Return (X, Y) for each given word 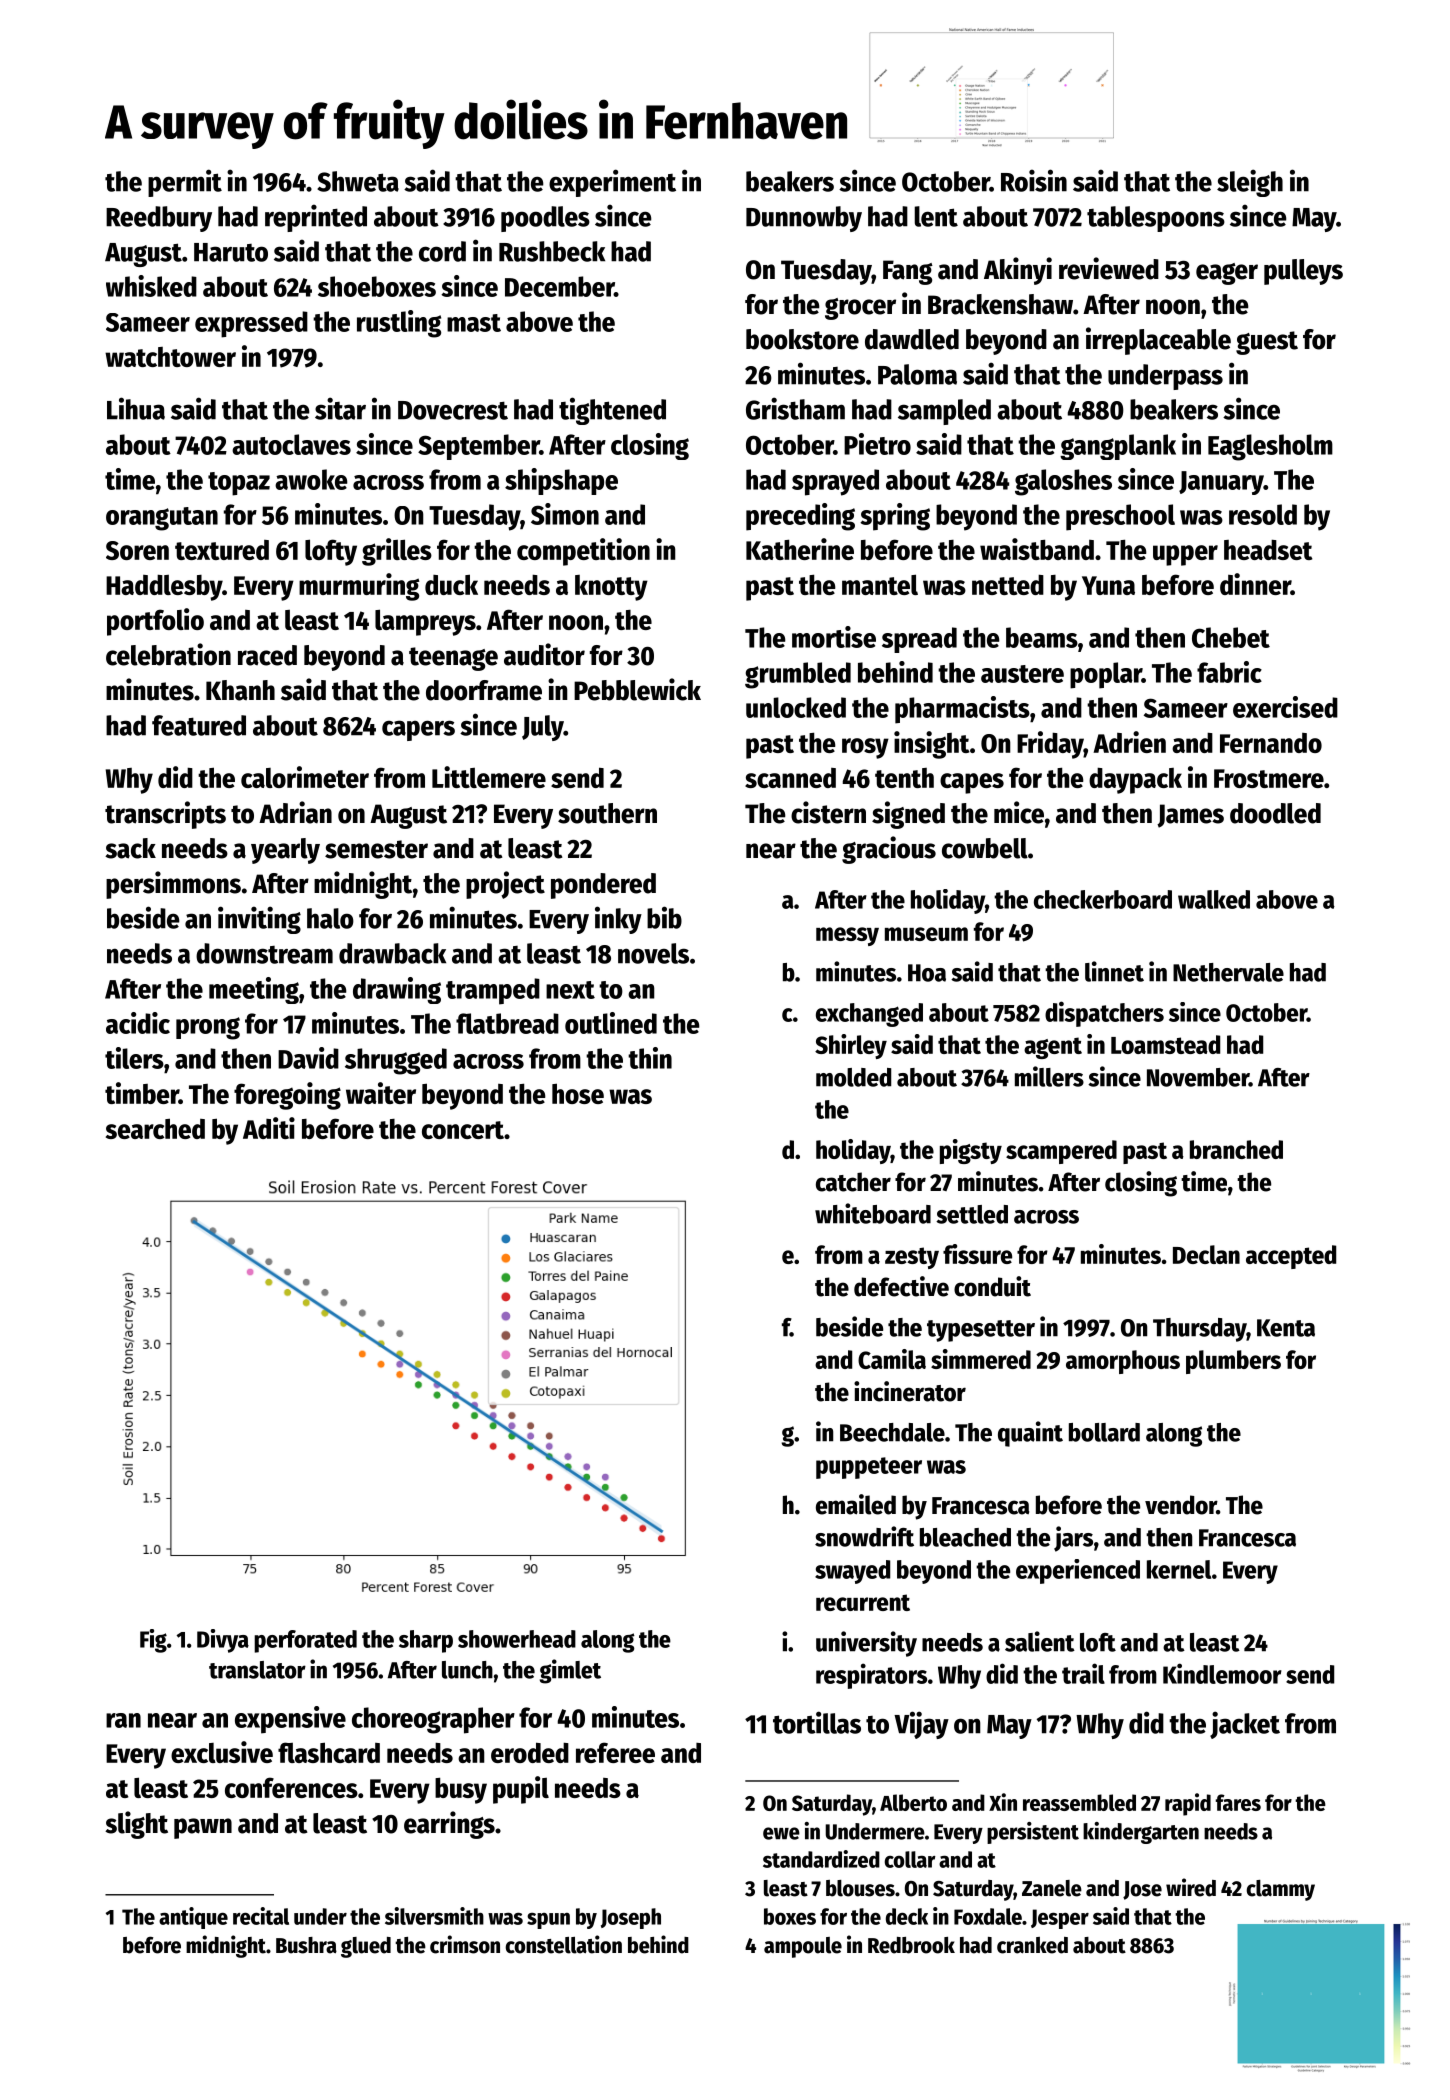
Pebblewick (637, 689)
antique (193, 1918)
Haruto (231, 252)
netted (1008, 585)
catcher (853, 1182)
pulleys (1303, 272)
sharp (426, 1641)
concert (463, 1130)
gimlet (570, 1671)
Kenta (1286, 1328)
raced (267, 655)
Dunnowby (804, 219)
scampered (1061, 1152)
